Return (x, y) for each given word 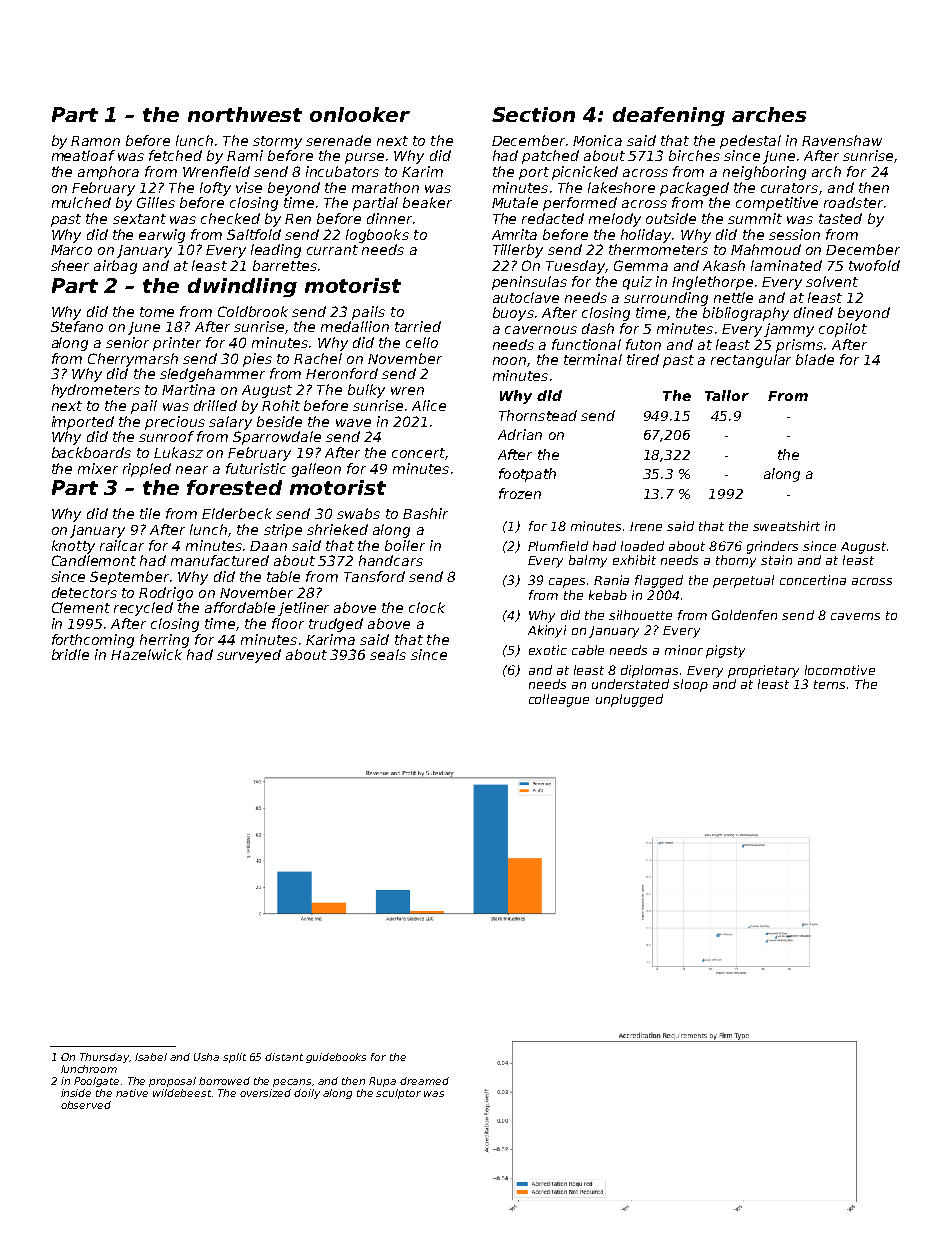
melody (615, 220)
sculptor (398, 1094)
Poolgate (96, 1082)
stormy (277, 142)
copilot (843, 330)
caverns (855, 616)
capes (567, 583)
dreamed (424, 1081)
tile (150, 513)
